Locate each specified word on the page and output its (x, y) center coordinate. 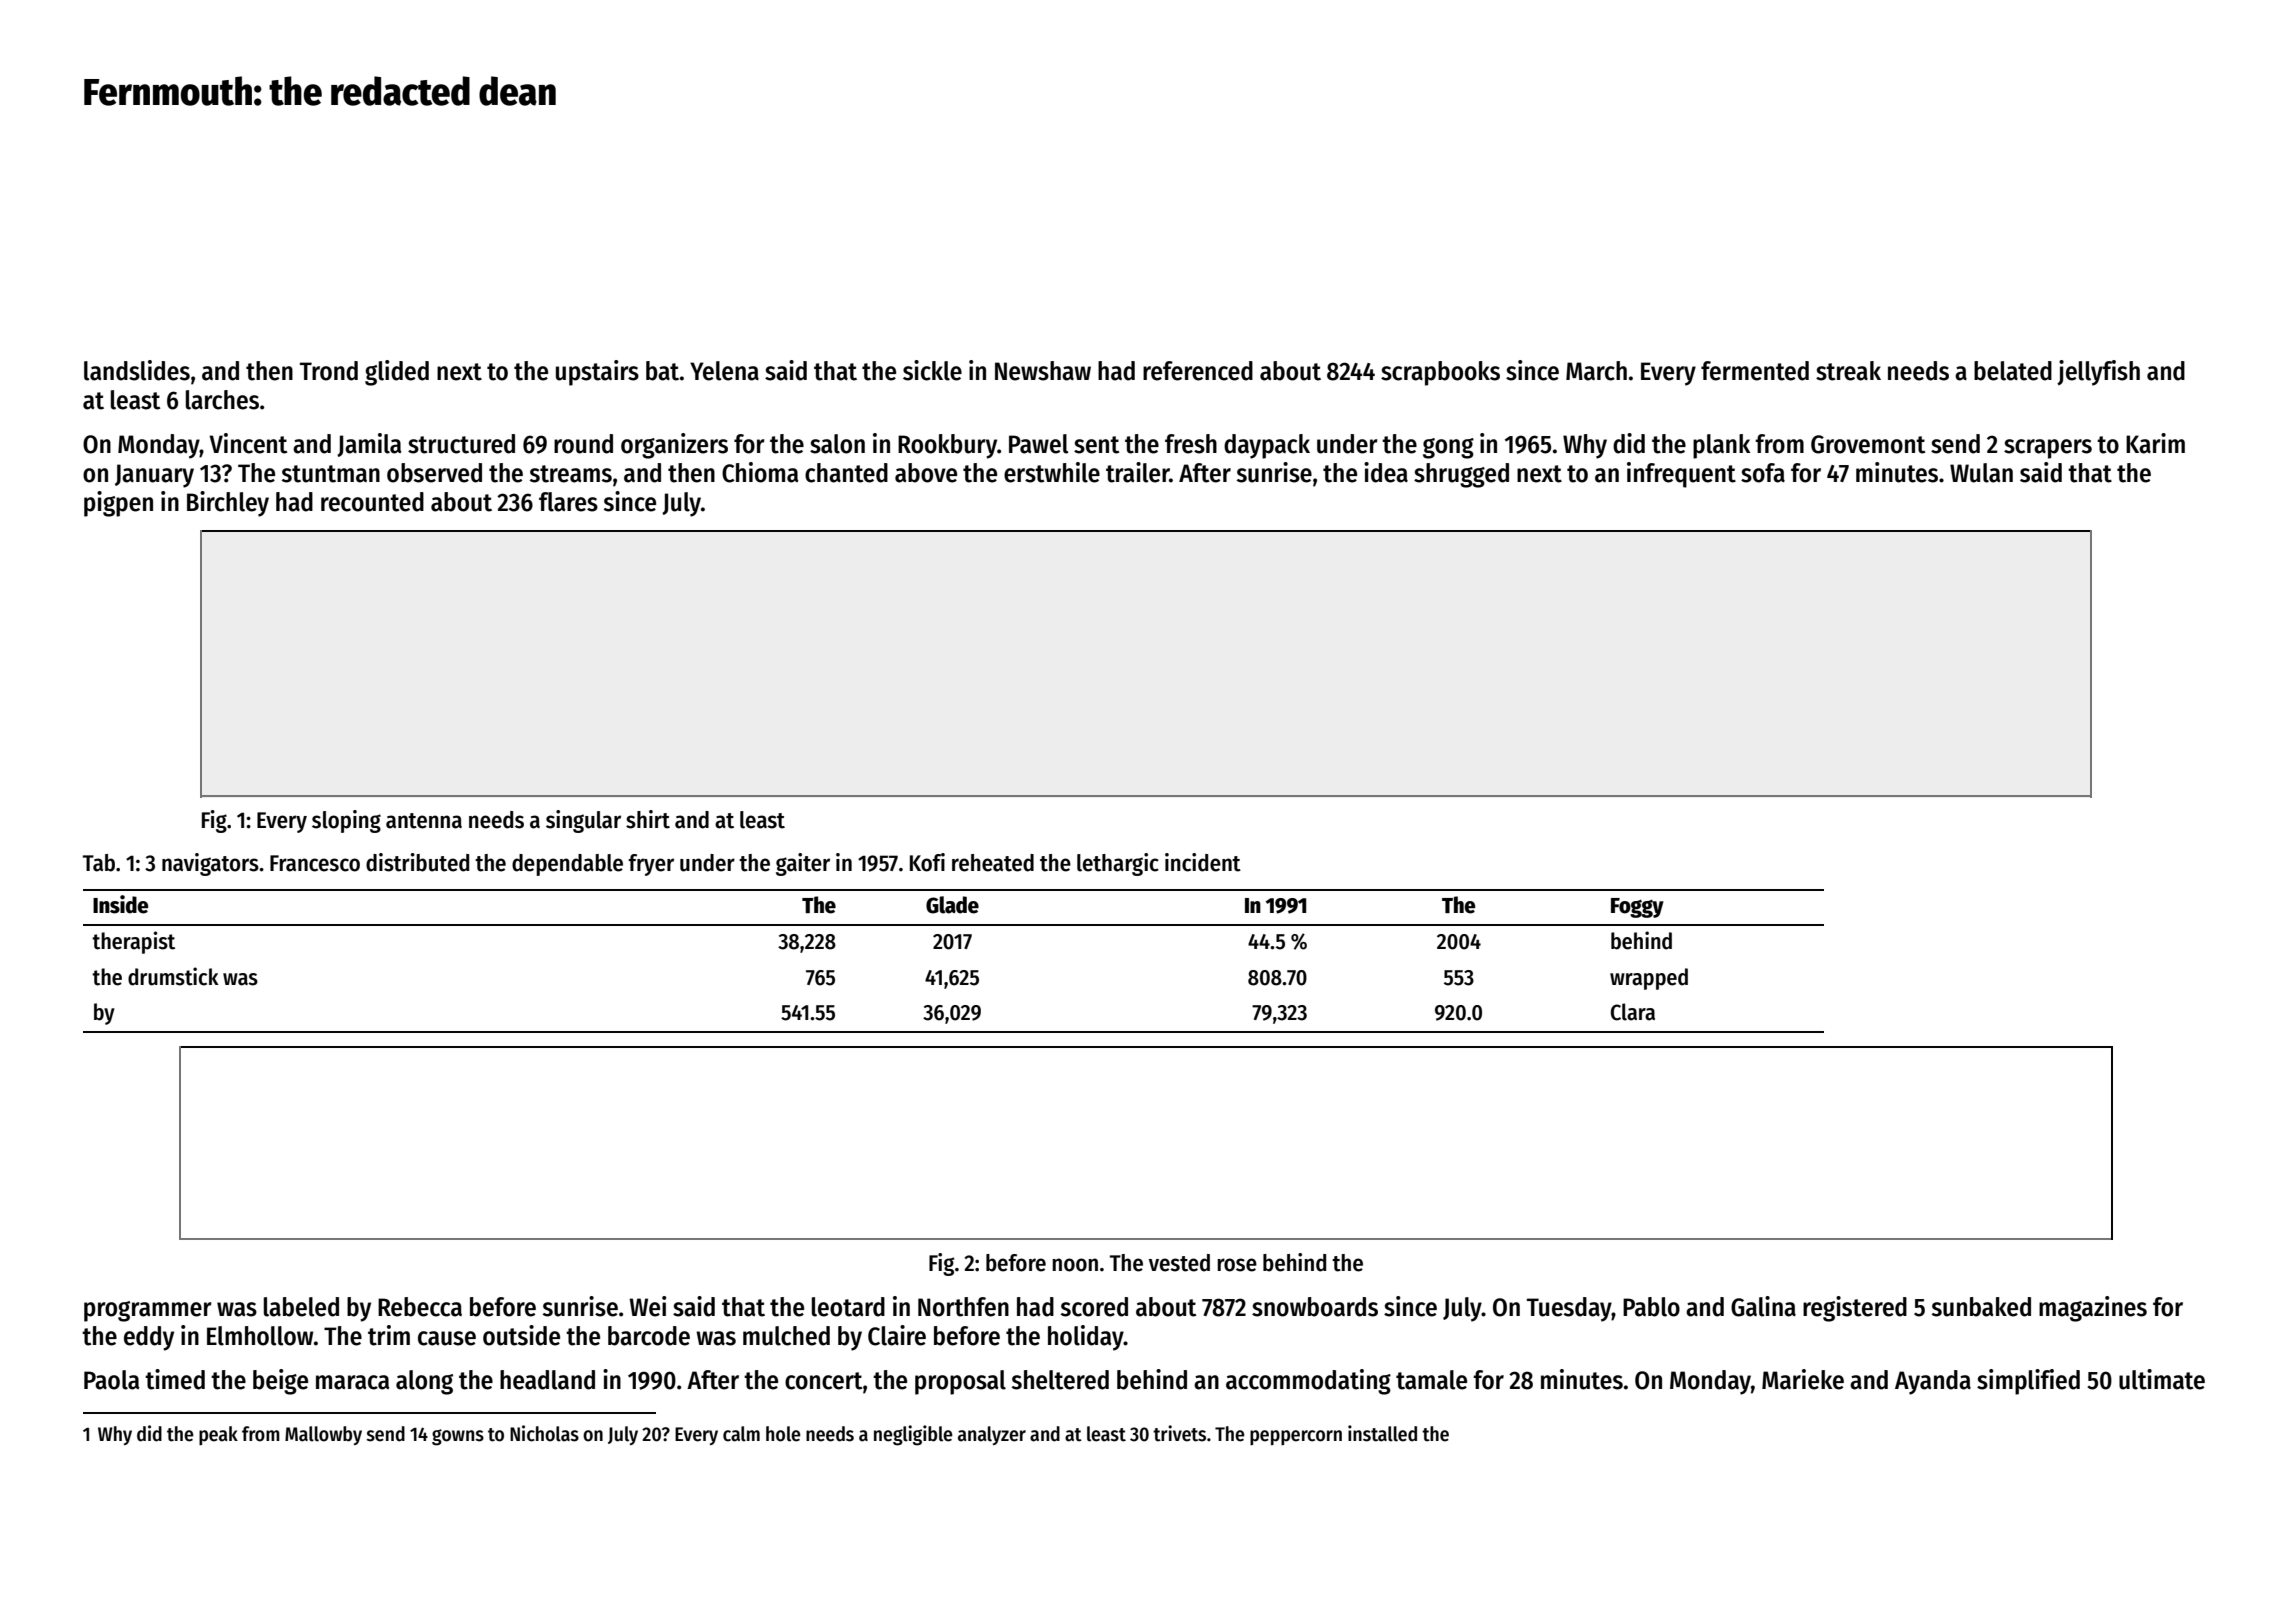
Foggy (1637, 908)
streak (1848, 371)
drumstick (173, 976)
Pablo (1651, 1307)
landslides (137, 370)
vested (1179, 1263)
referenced (1198, 371)
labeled (301, 1307)
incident (1203, 862)
